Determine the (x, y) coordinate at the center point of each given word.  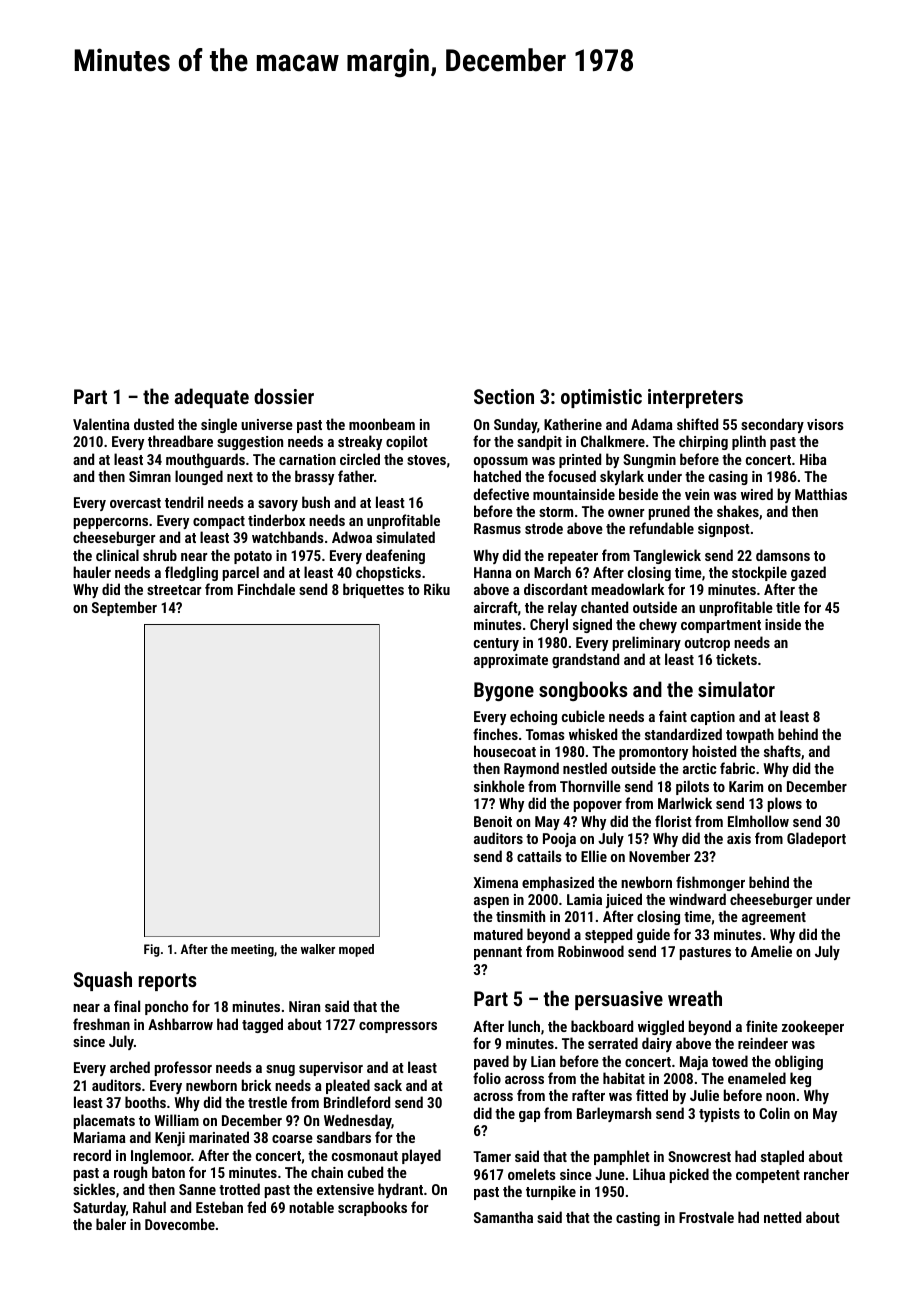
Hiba (813, 459)
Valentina (101, 424)
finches (495, 734)
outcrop (707, 644)
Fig (152, 950)
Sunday (515, 425)
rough (130, 1173)
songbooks (583, 691)
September (124, 608)
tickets (736, 659)
